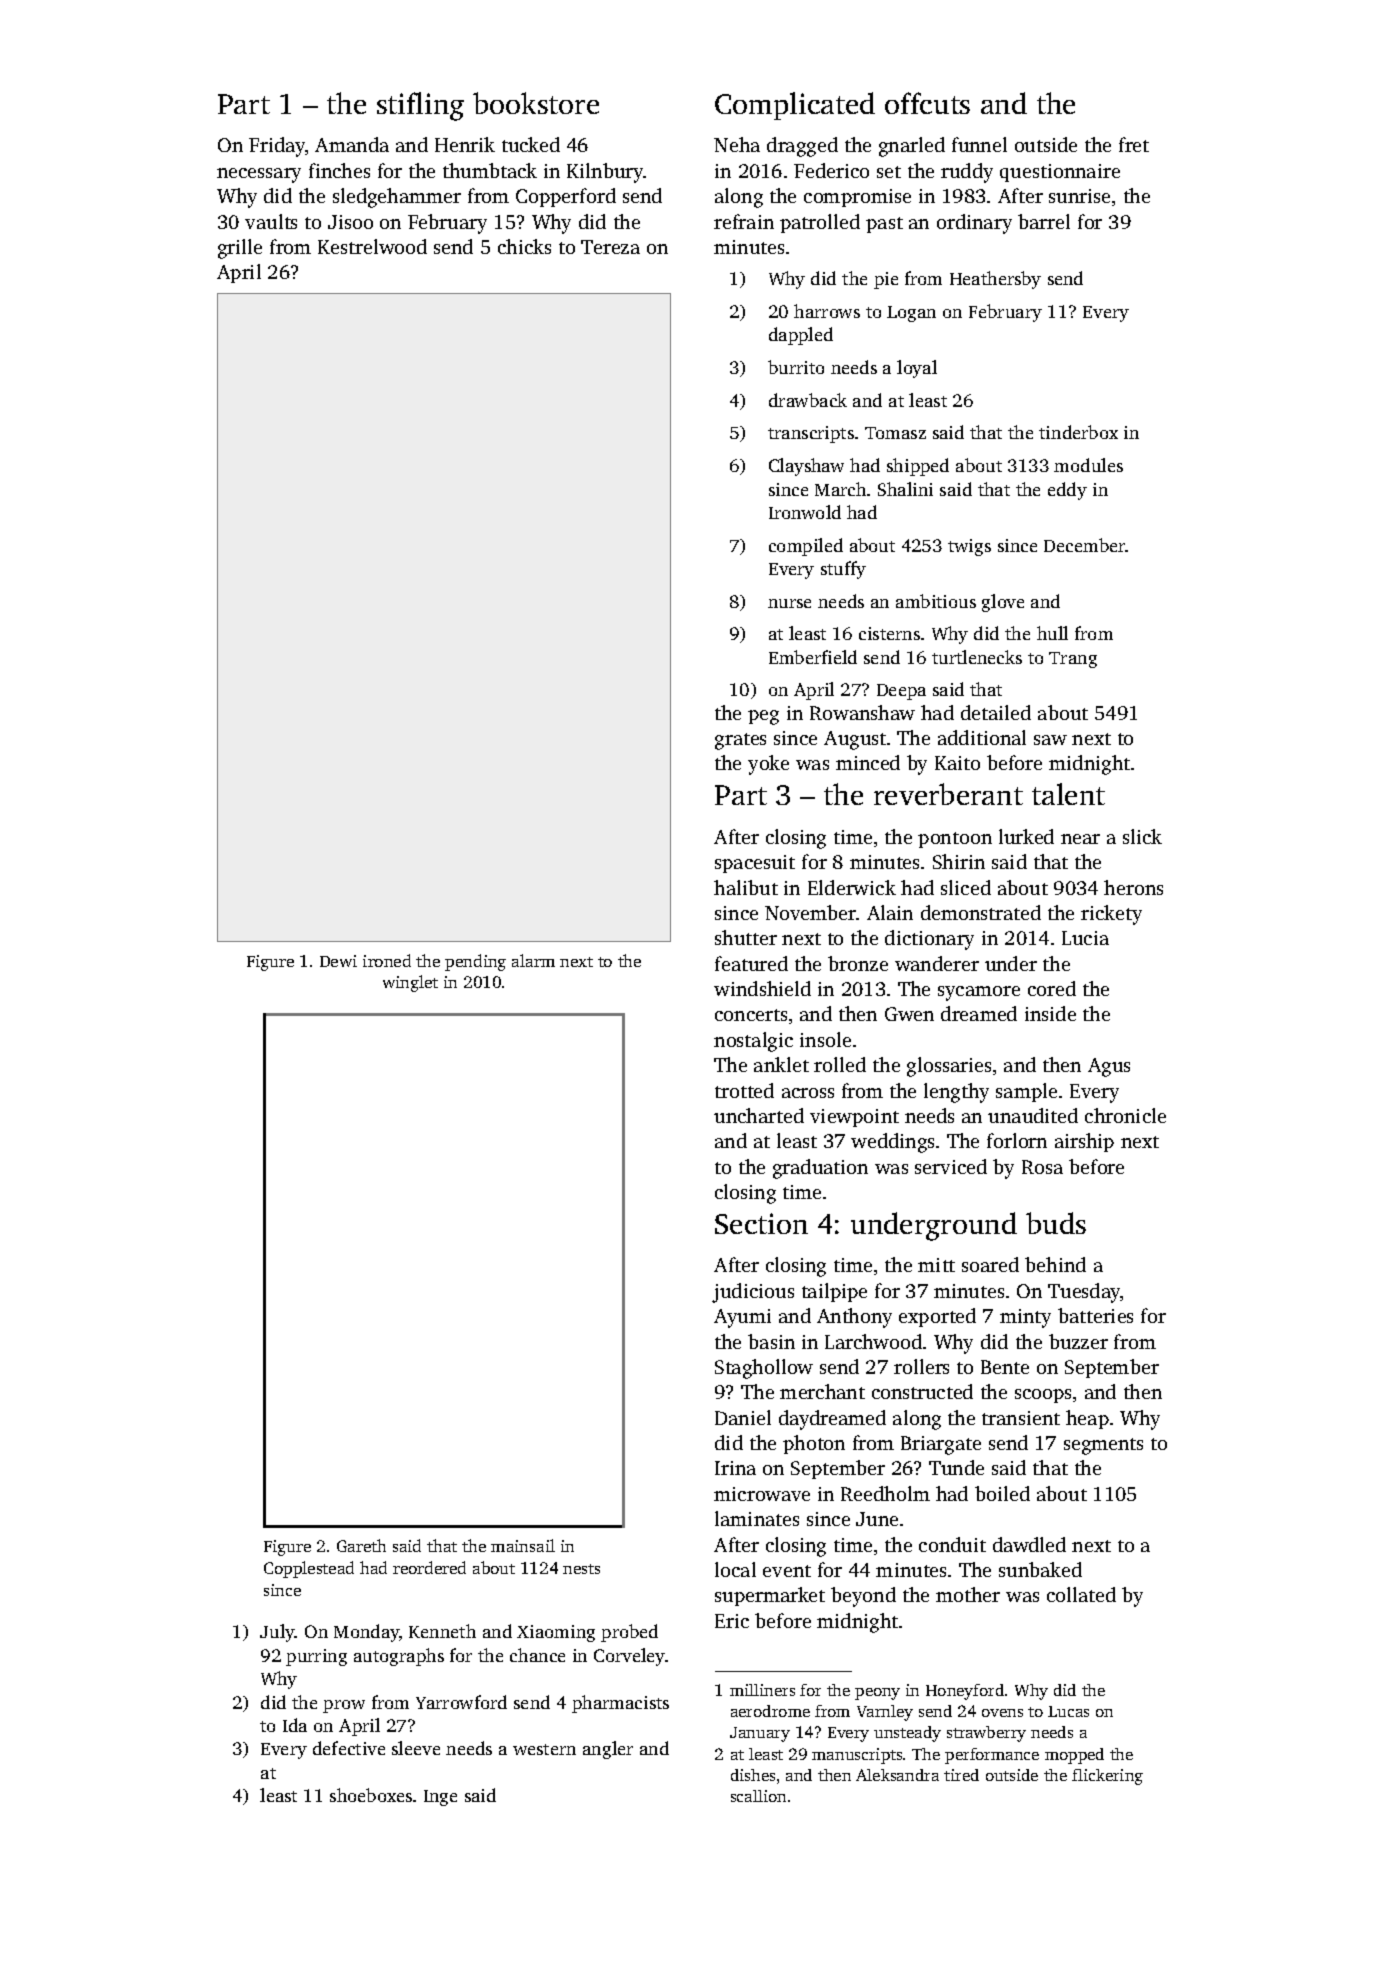 The width and height of the screenshot is (1386, 1969). What do you see at coordinates (361, 1545) in the screenshot?
I see `Gareth` at bounding box center [361, 1545].
